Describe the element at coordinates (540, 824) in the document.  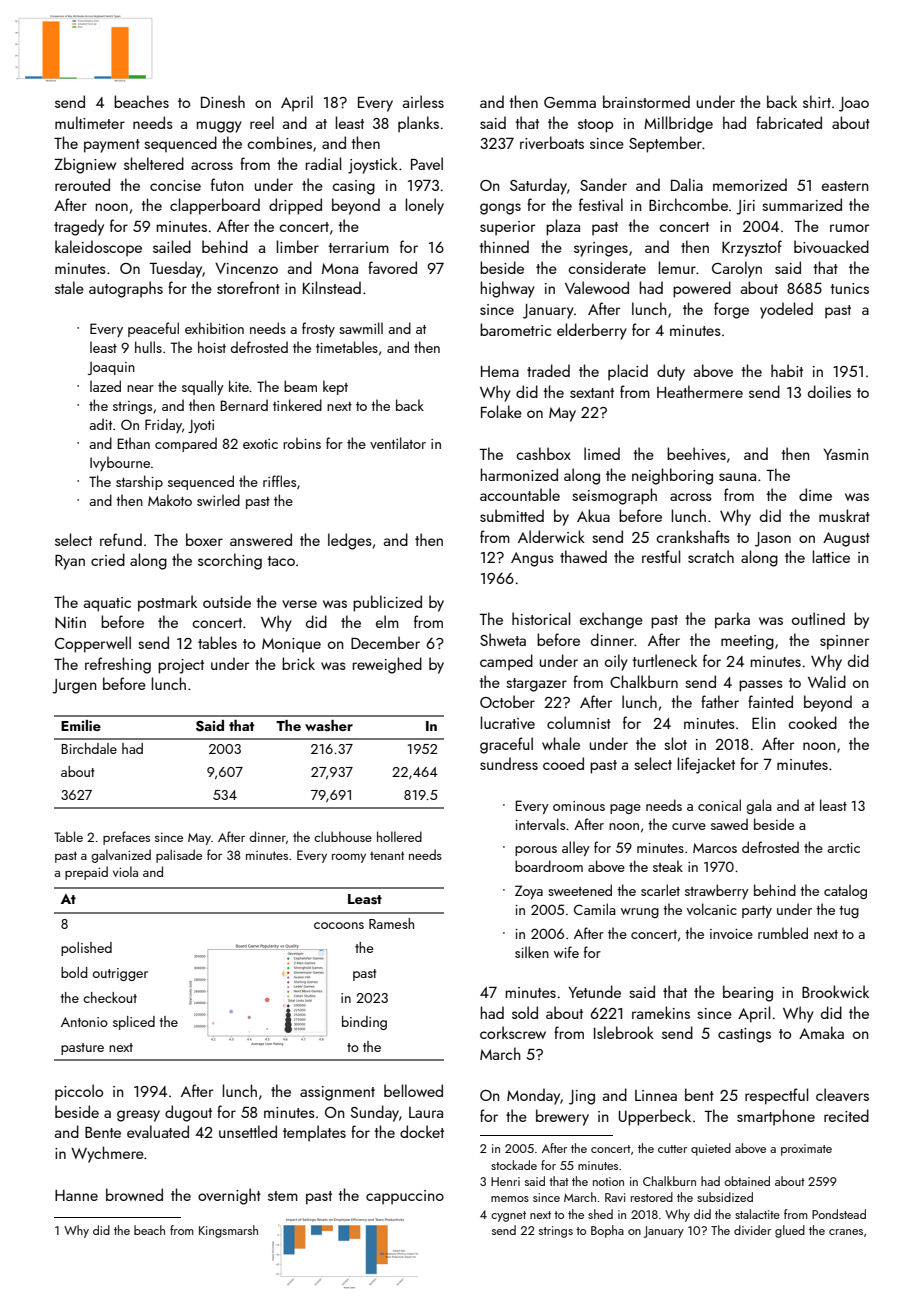
I see `intervals` at that location.
